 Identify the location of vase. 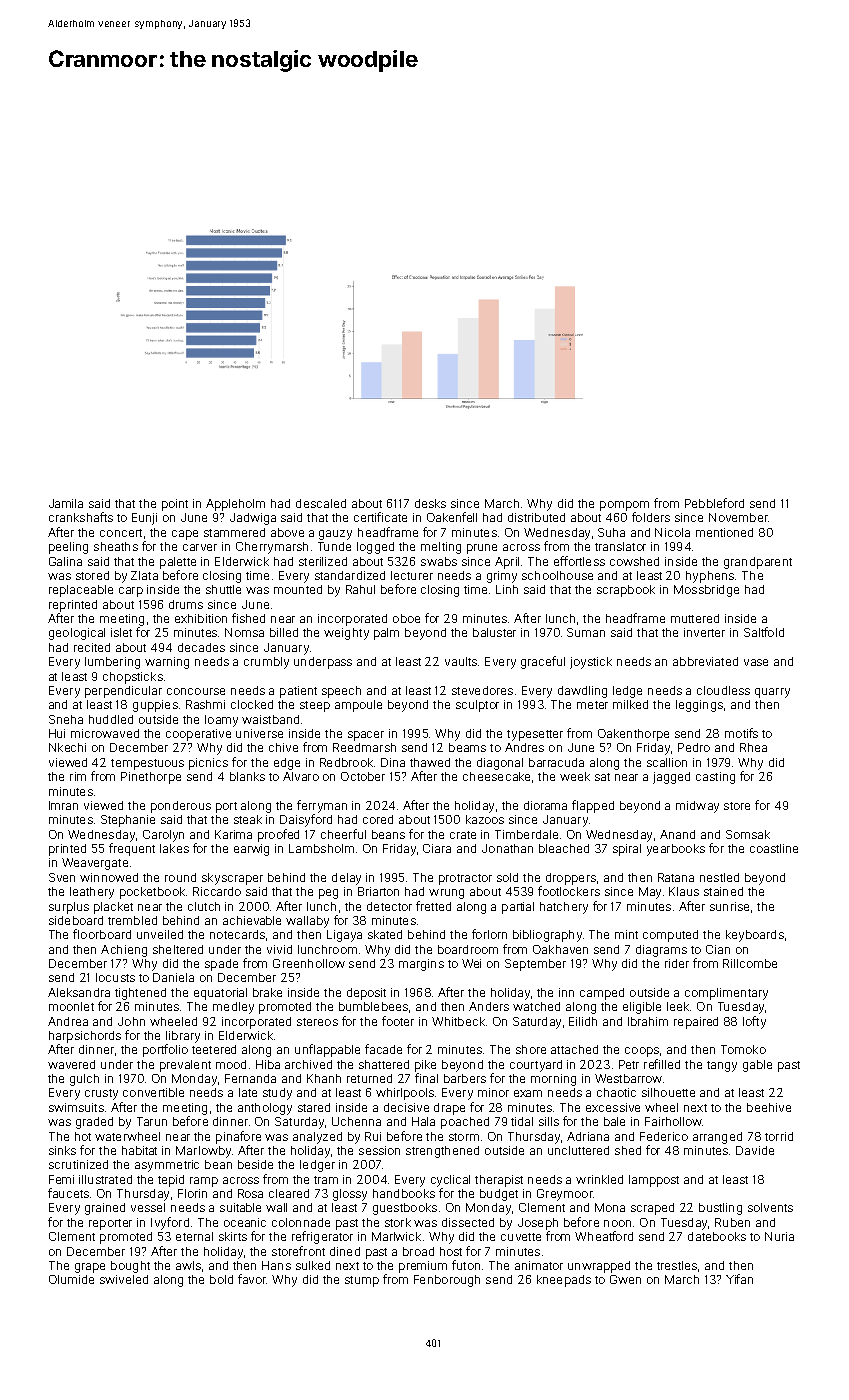
(756, 662).
